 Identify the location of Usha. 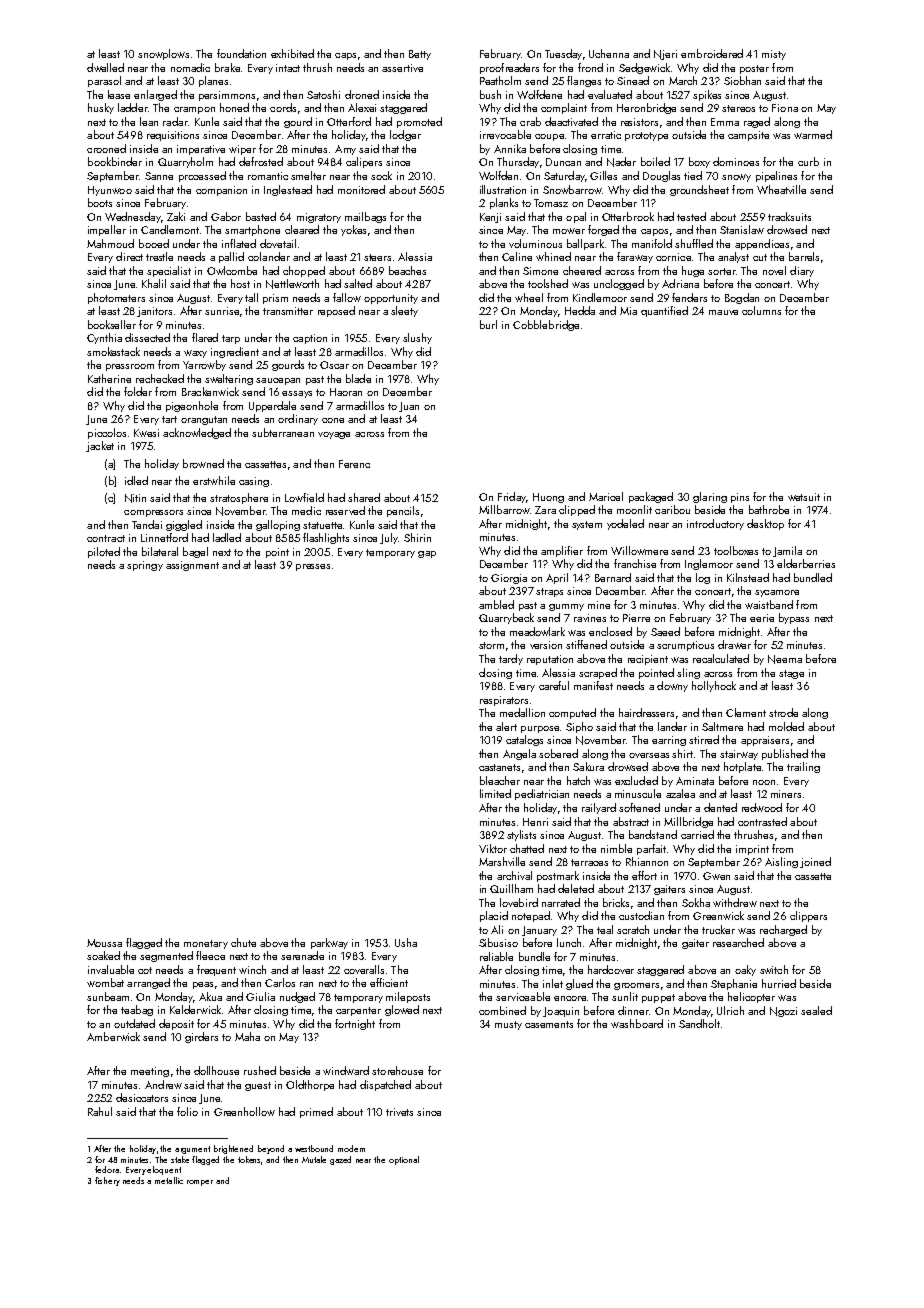
(406, 942).
